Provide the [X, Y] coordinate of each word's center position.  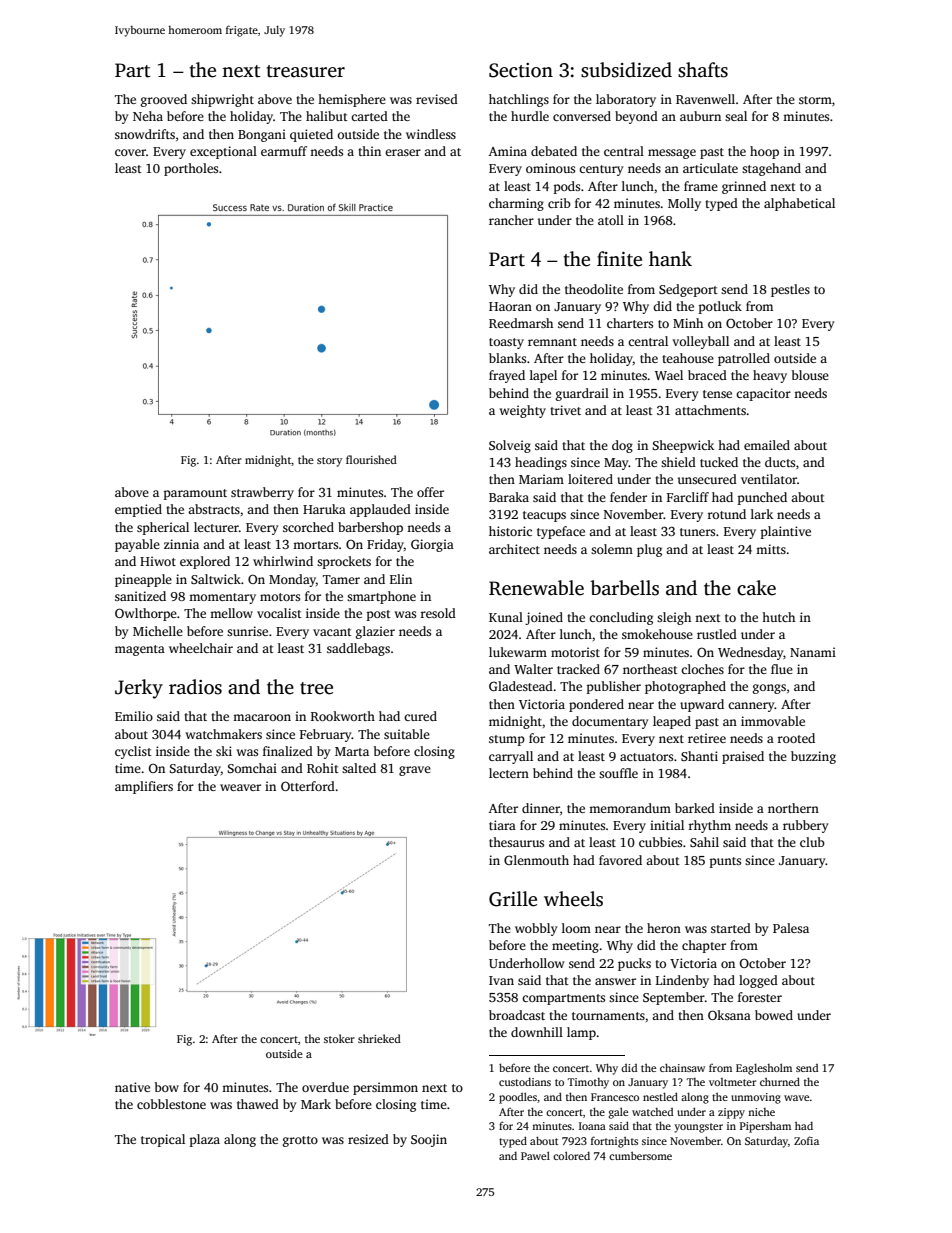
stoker [339, 1038]
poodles [518, 1098]
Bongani [262, 135]
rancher [511, 220]
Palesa [791, 928]
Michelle [158, 631]
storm [815, 100]
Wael [669, 375]
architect [514, 549]
